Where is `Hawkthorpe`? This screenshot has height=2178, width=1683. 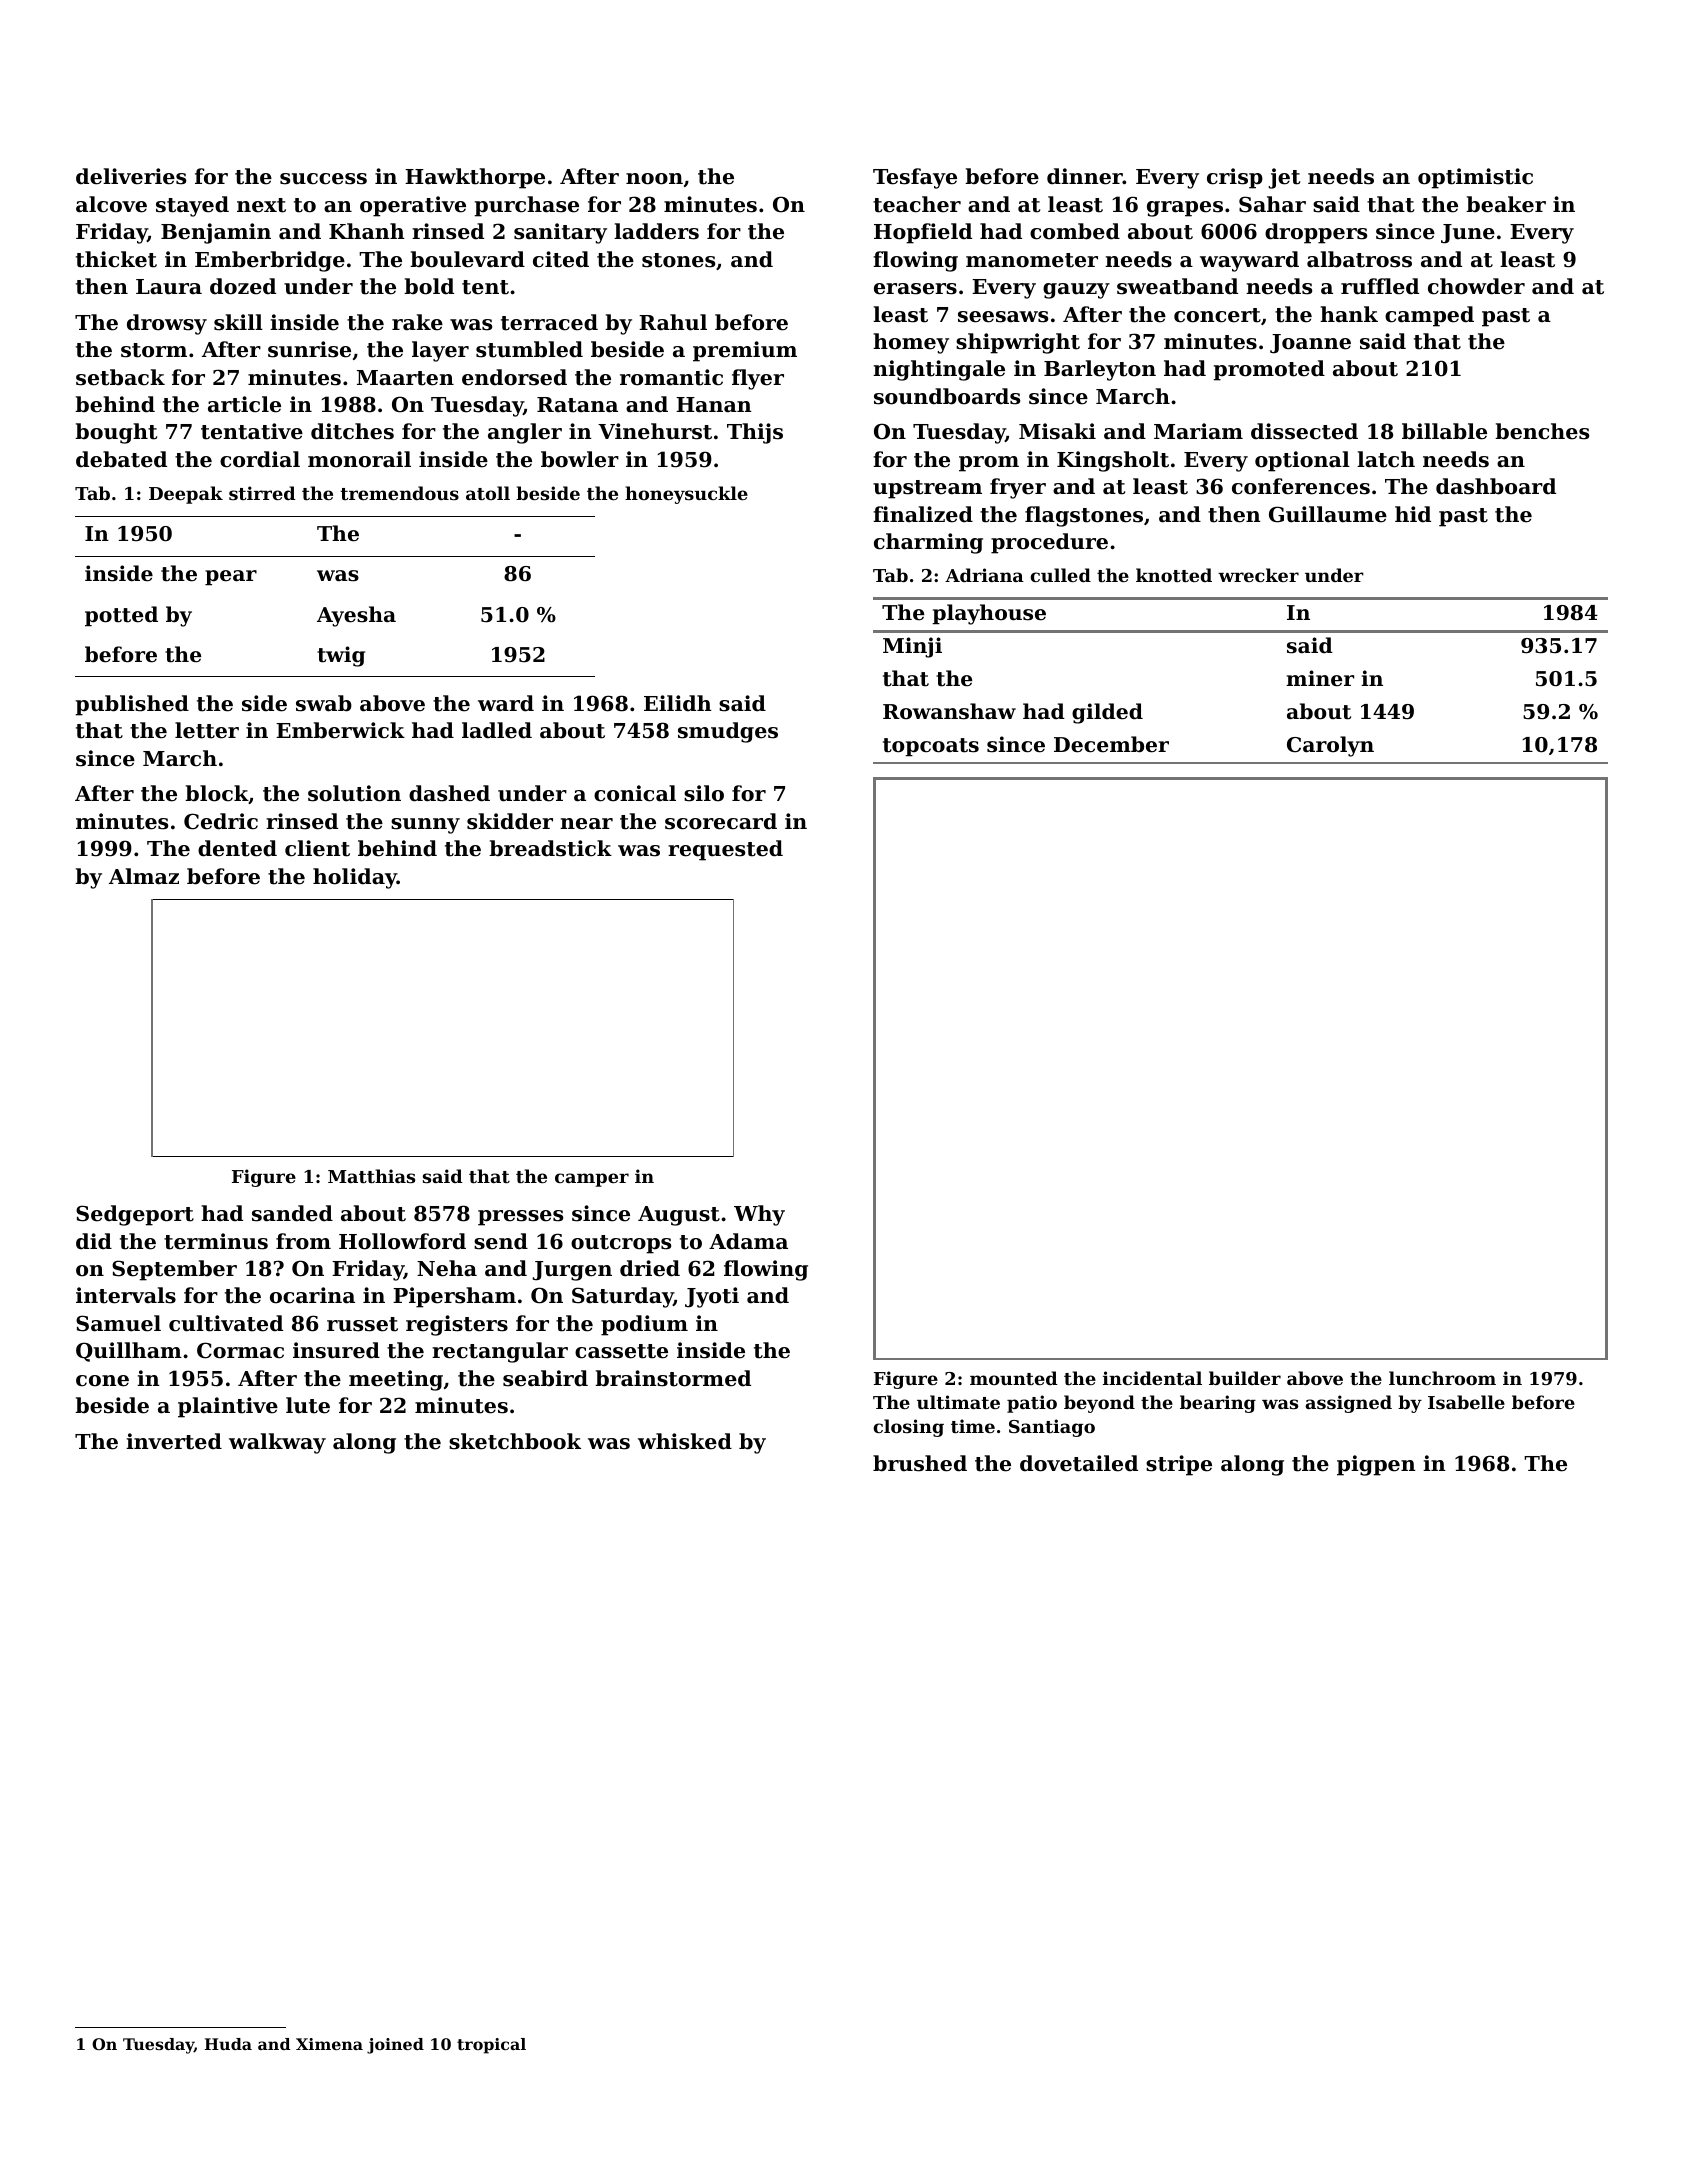 Hawkthorpe is located at coordinates (475, 178).
